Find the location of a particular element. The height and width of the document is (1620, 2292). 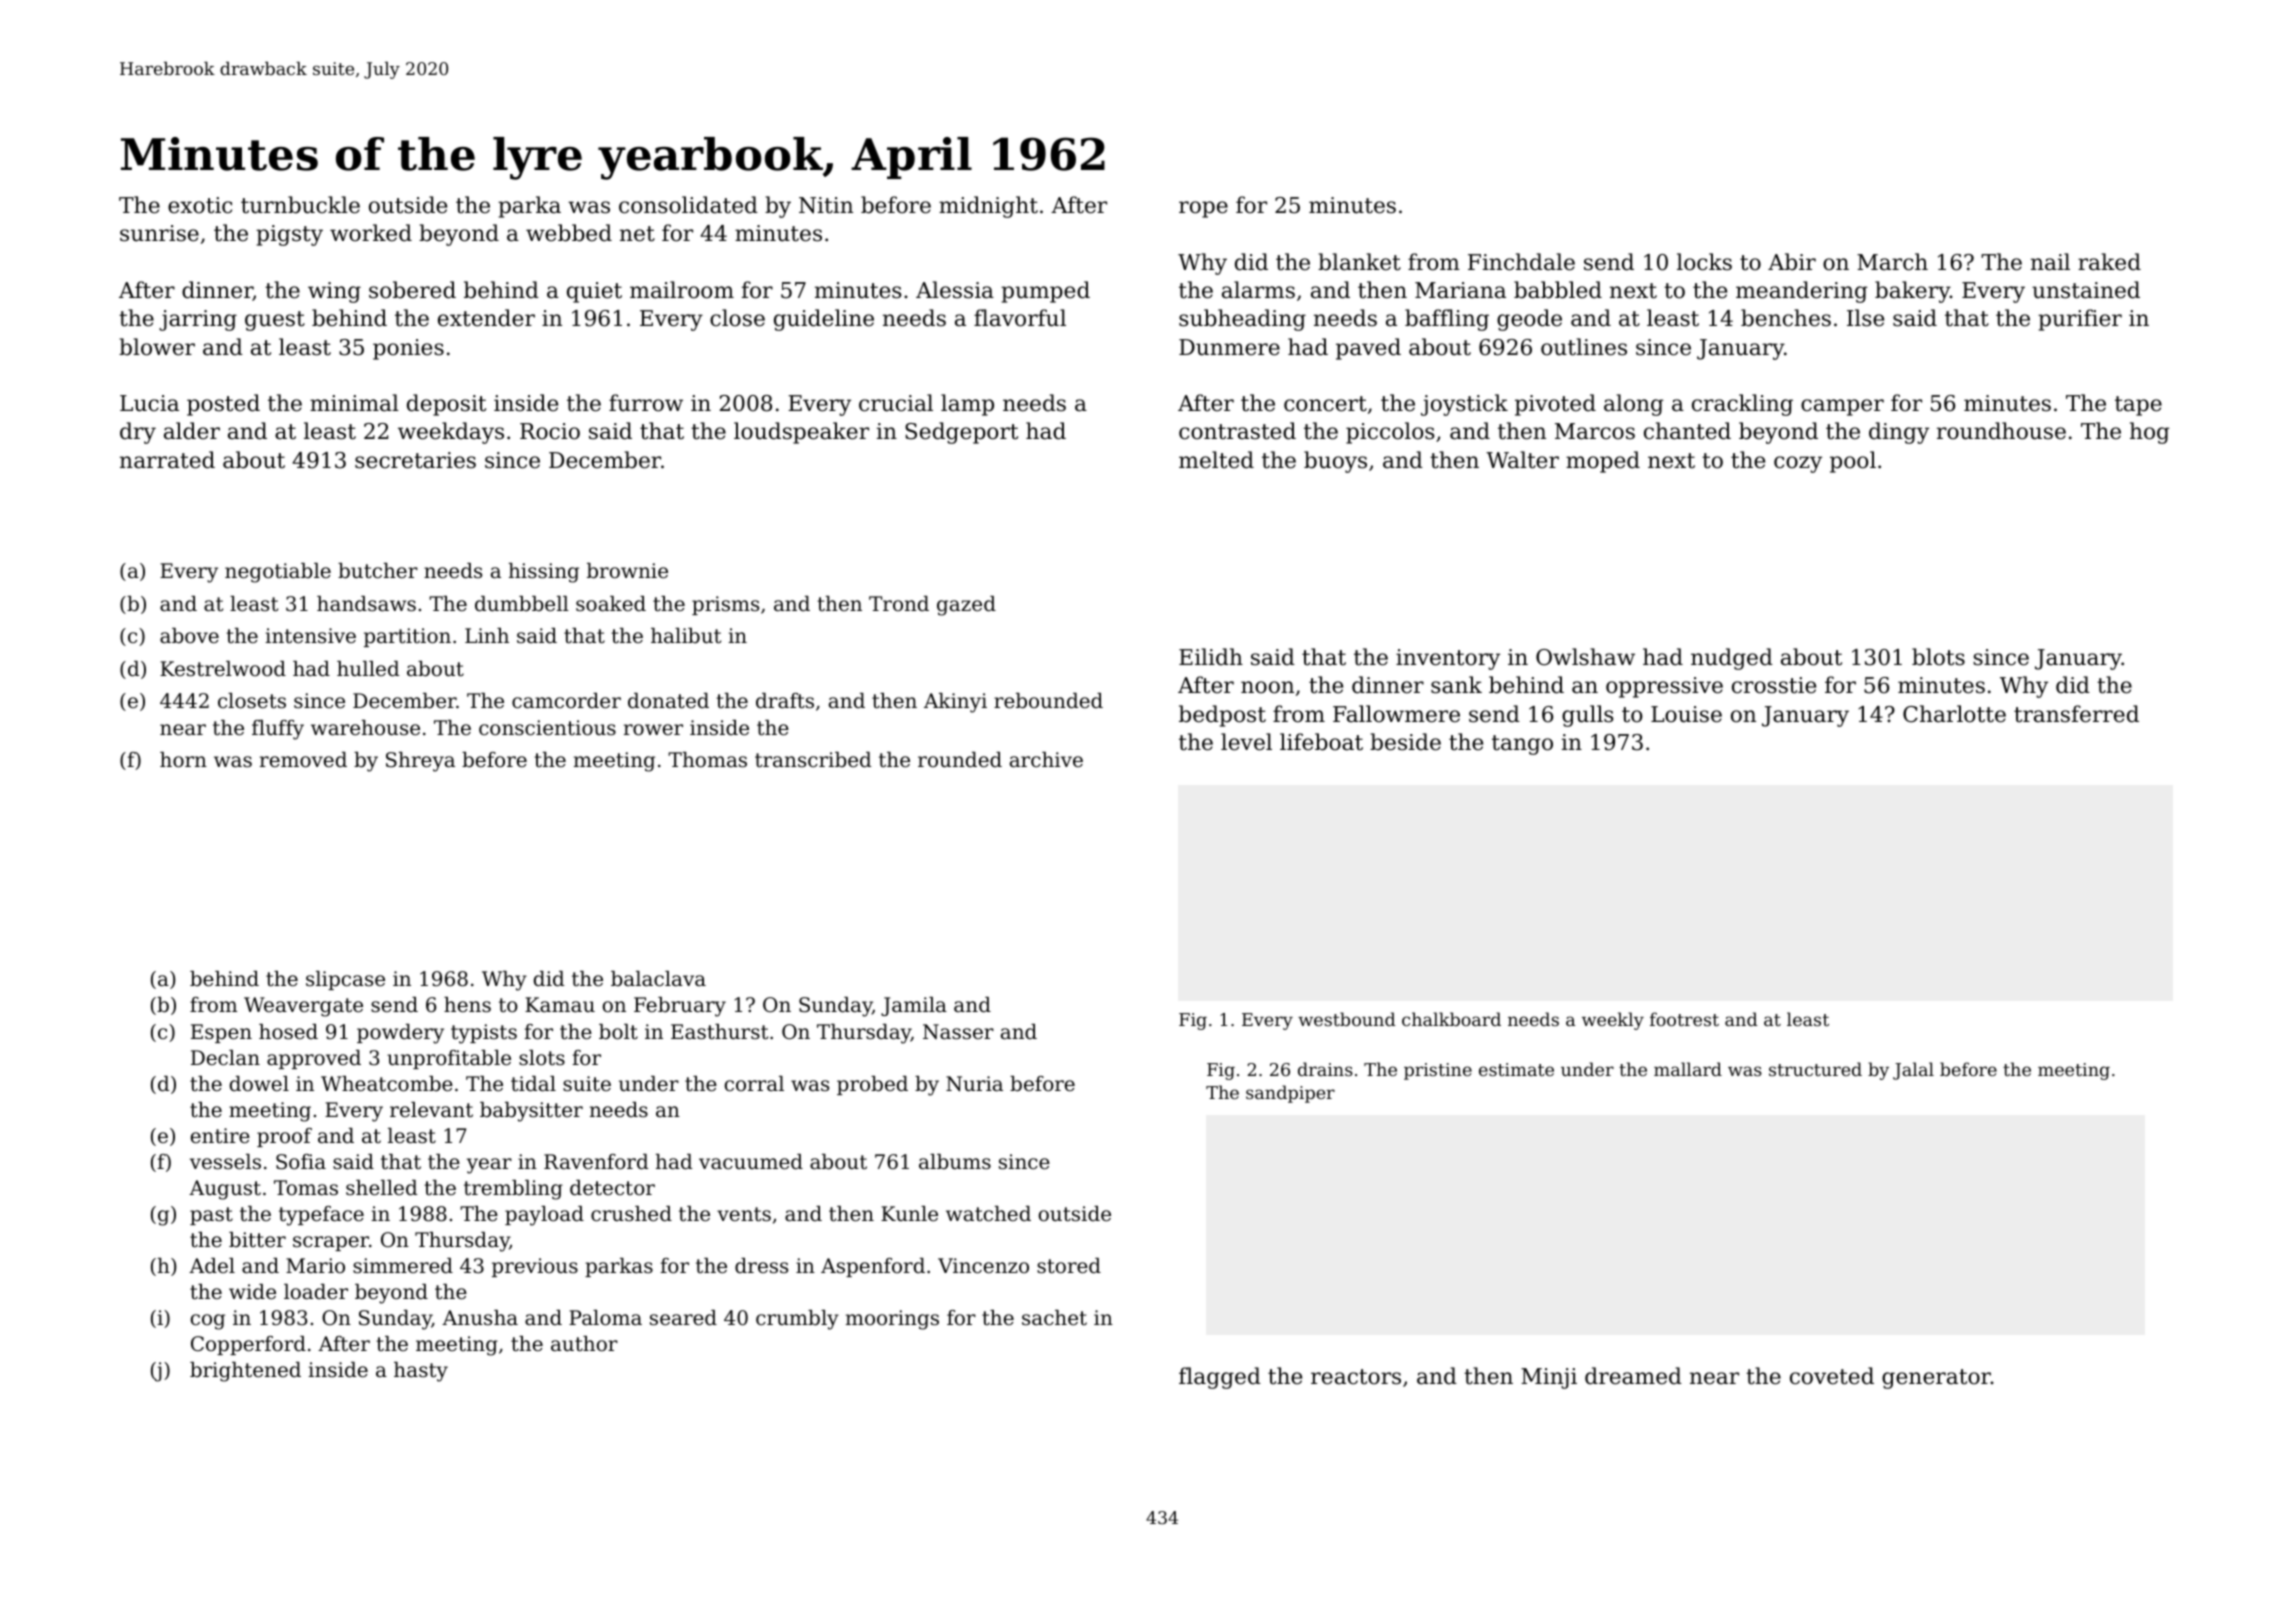

sunrise is located at coordinates (159, 233).
